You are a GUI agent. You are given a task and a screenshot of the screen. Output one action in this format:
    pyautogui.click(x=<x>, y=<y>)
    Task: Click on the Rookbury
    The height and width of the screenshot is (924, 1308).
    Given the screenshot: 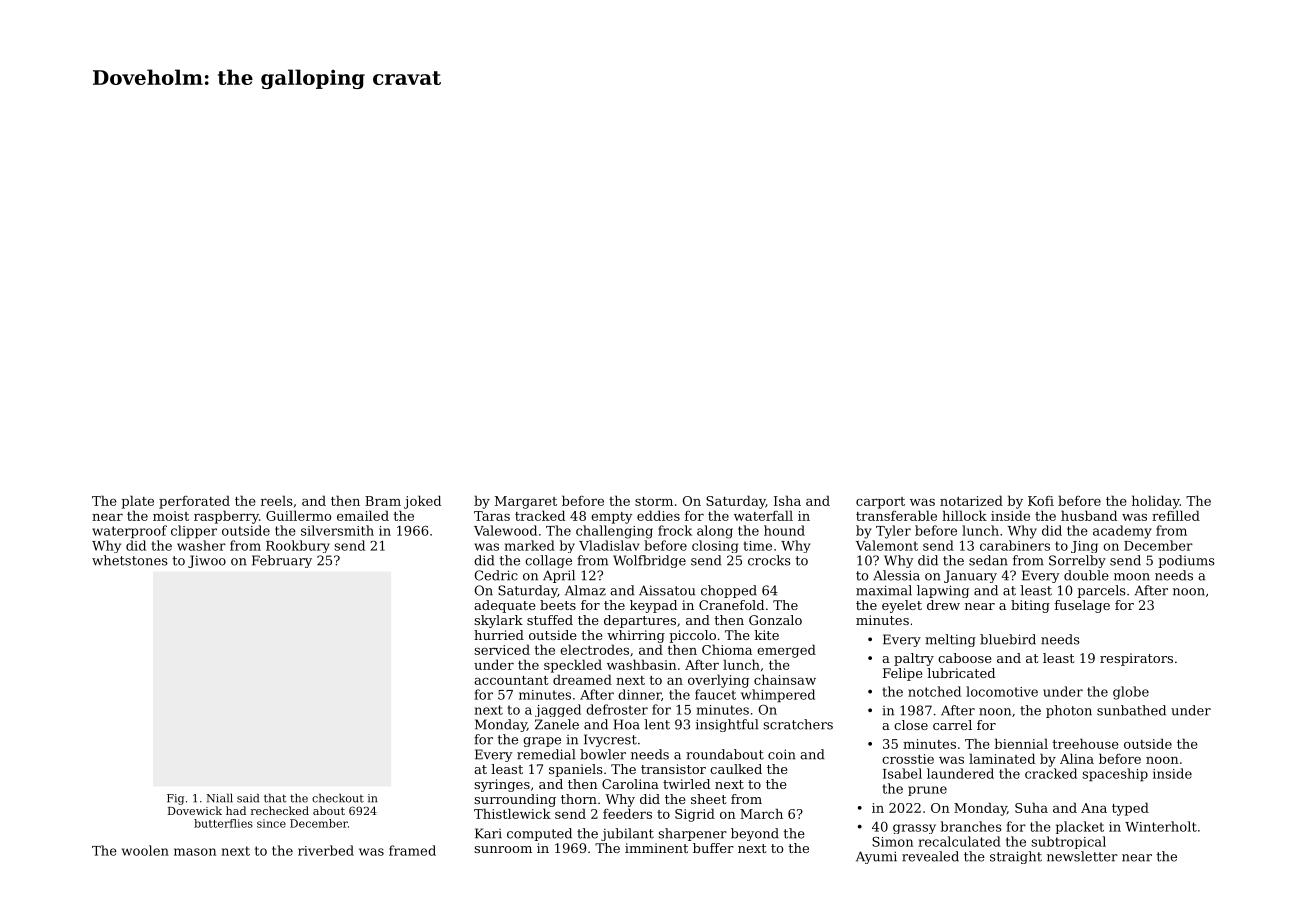 What is the action you would take?
    pyautogui.click(x=298, y=546)
